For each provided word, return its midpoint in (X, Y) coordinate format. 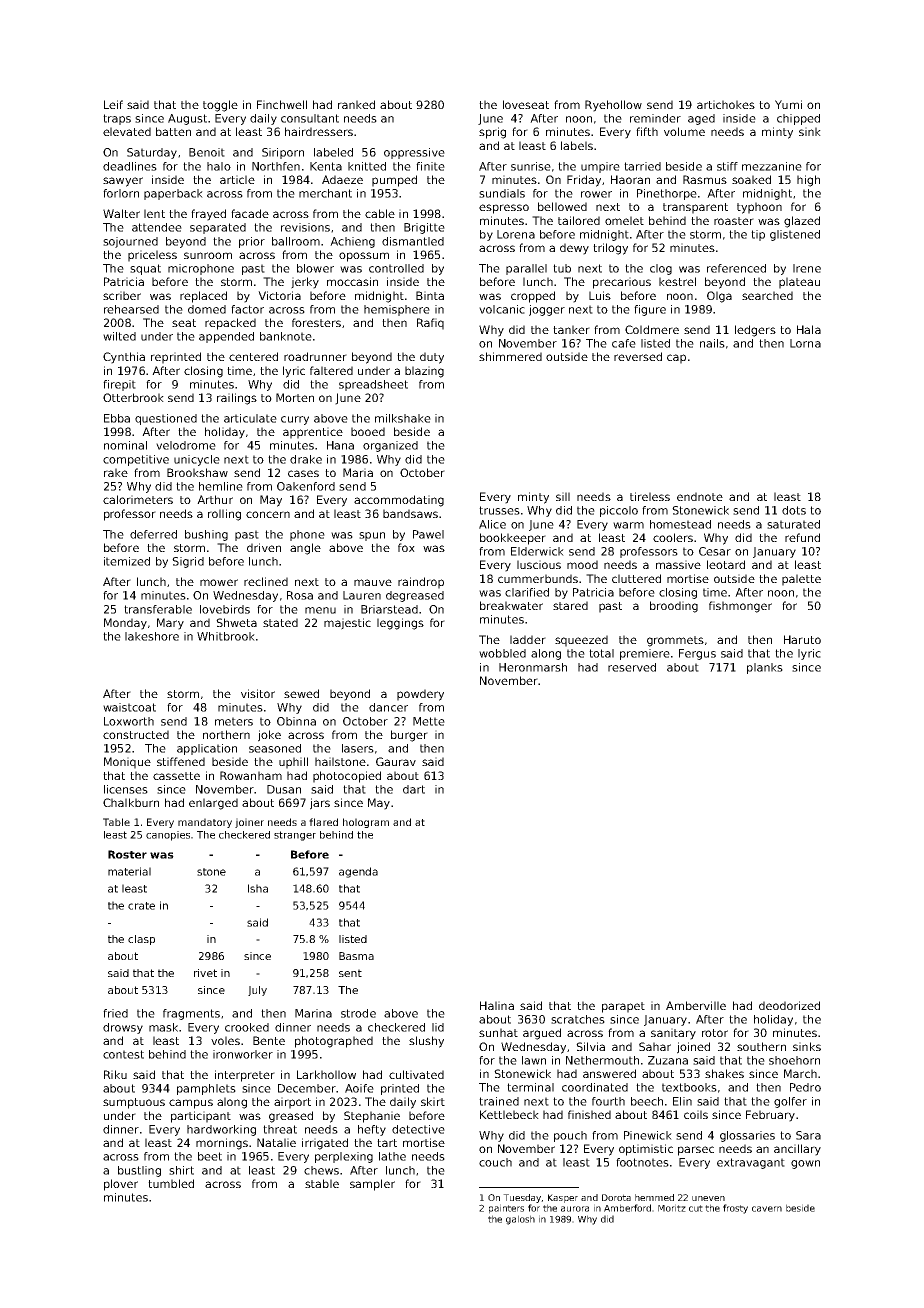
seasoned (275, 748)
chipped (798, 119)
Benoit (207, 152)
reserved (632, 667)
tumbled (171, 1183)
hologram (366, 823)
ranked (356, 104)
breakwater (511, 605)
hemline (221, 486)
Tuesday (522, 1198)
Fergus (697, 654)
